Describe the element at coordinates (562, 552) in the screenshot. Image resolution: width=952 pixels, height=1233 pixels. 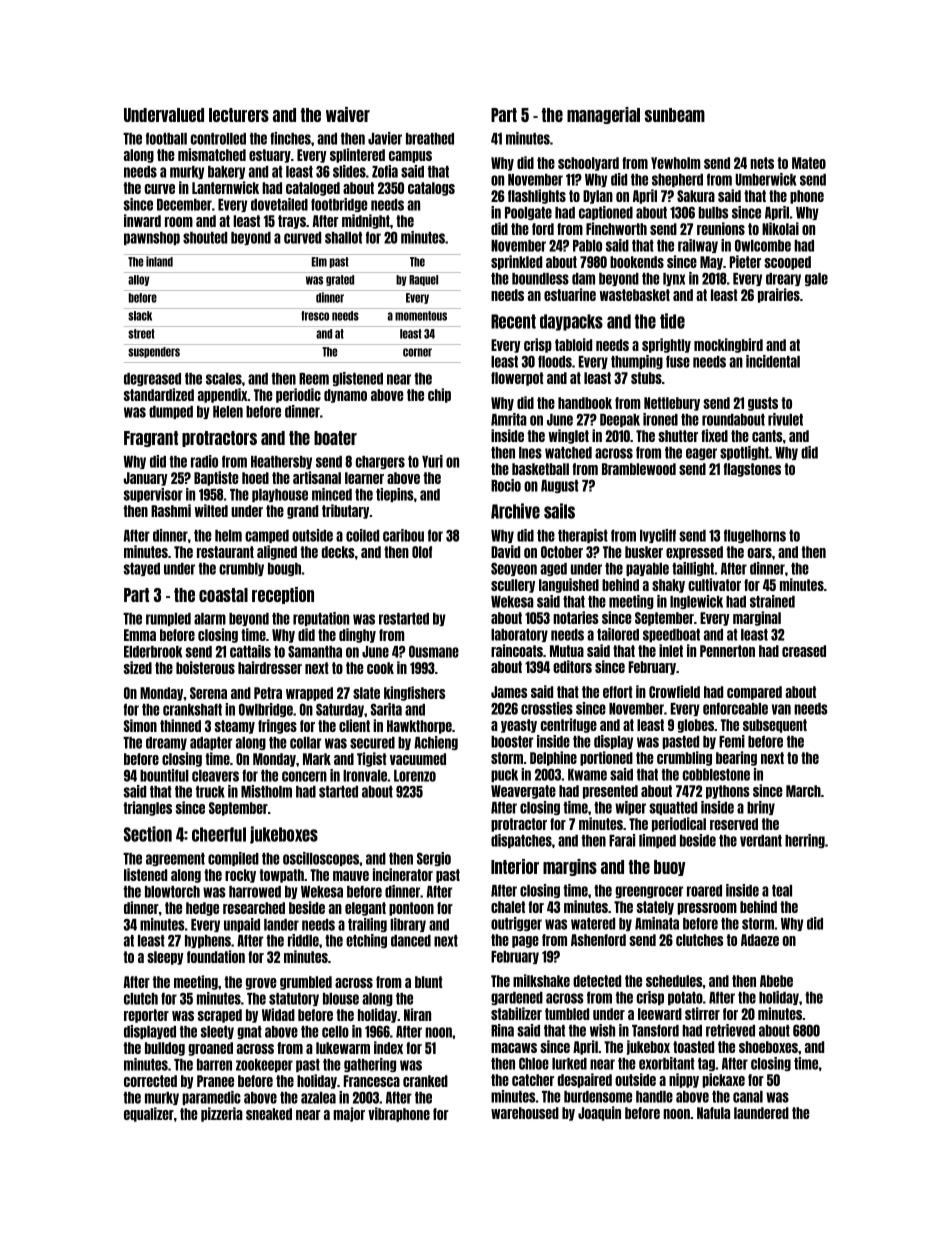
I see `October` at that location.
